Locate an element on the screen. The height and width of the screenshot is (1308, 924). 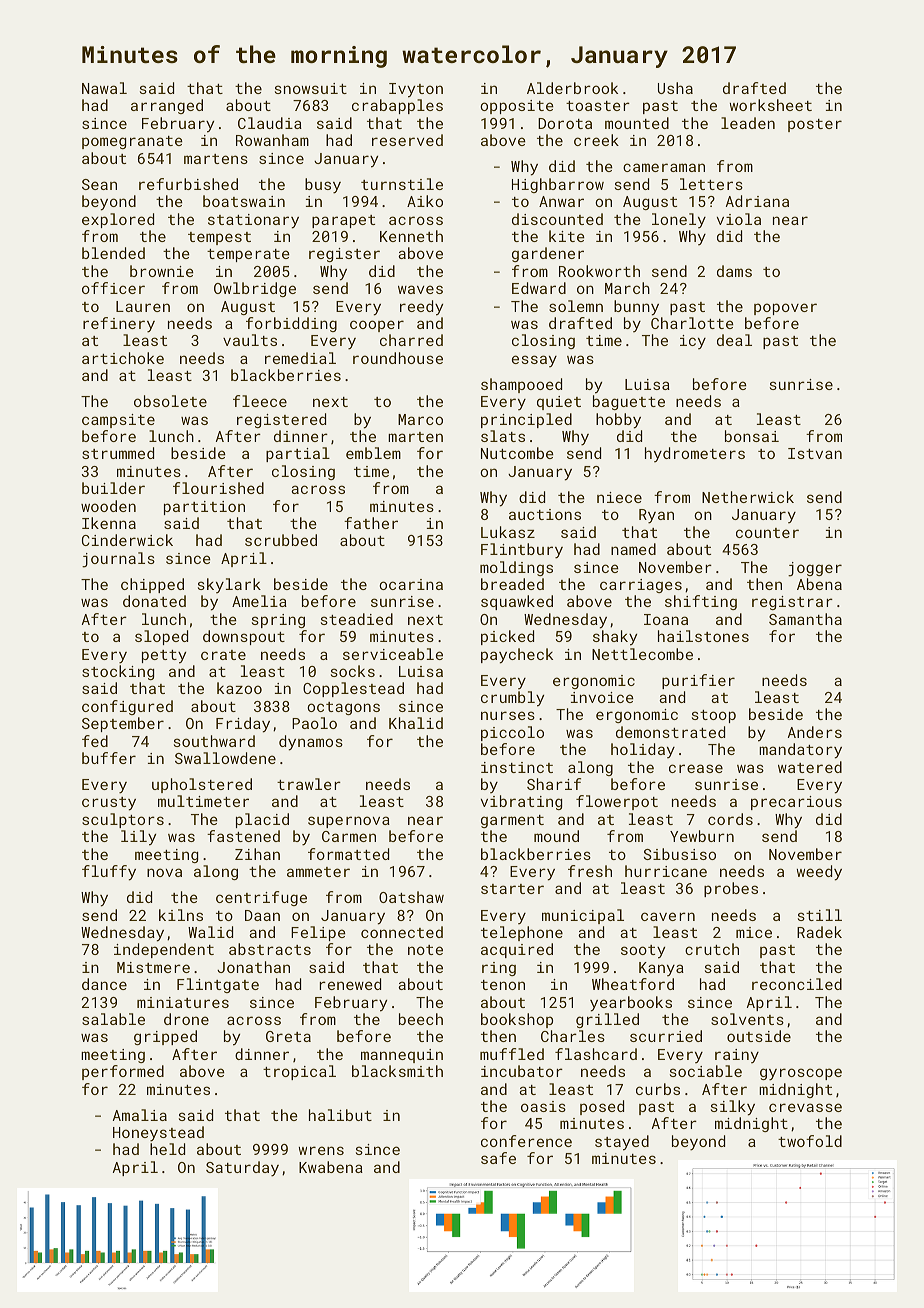
Nawal is located at coordinates (104, 88).
